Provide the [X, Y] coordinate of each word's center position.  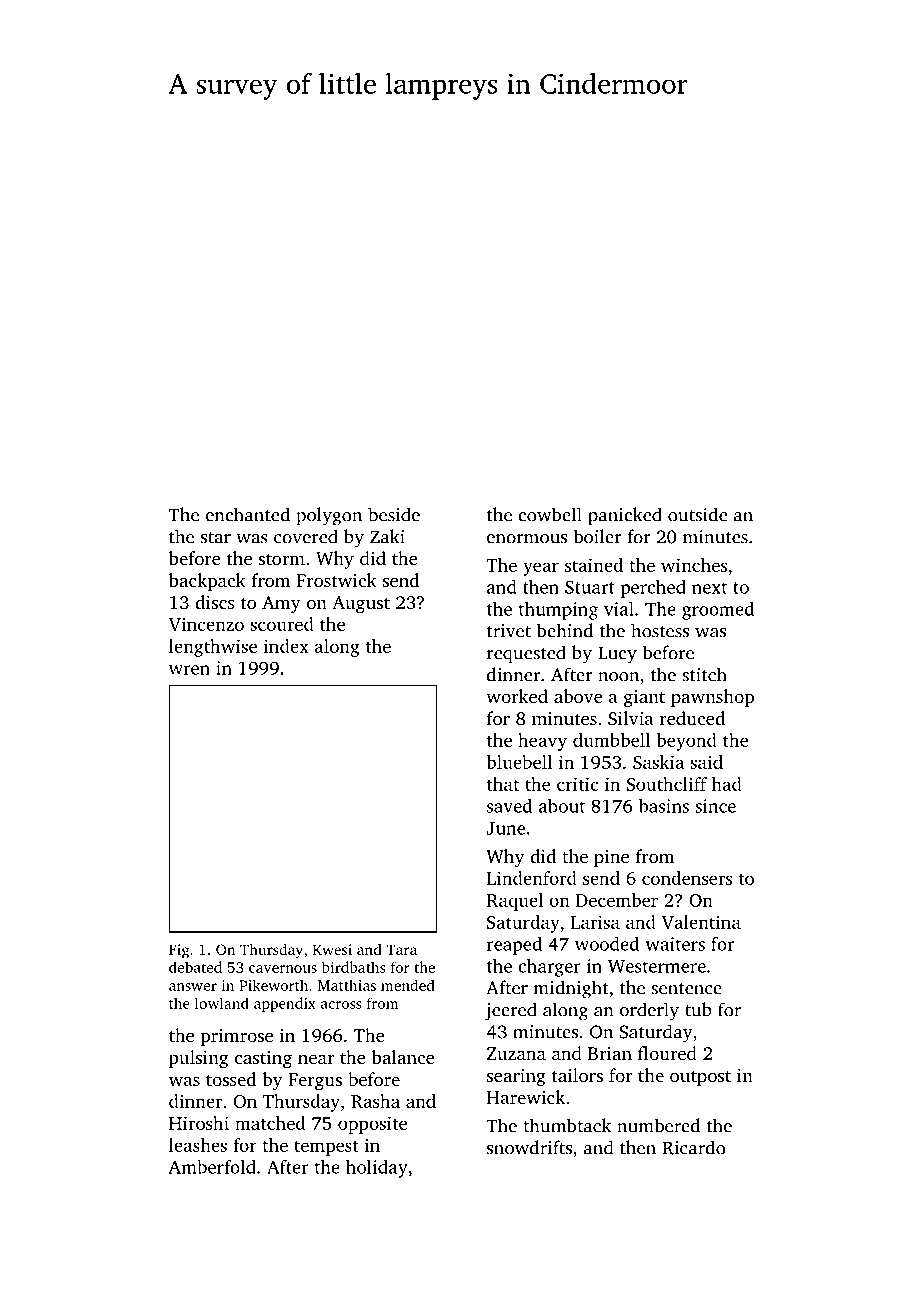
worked [517, 696]
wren [189, 670]
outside [697, 514]
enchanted [248, 514]
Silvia [631, 718]
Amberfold [212, 1167]
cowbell [550, 514]
